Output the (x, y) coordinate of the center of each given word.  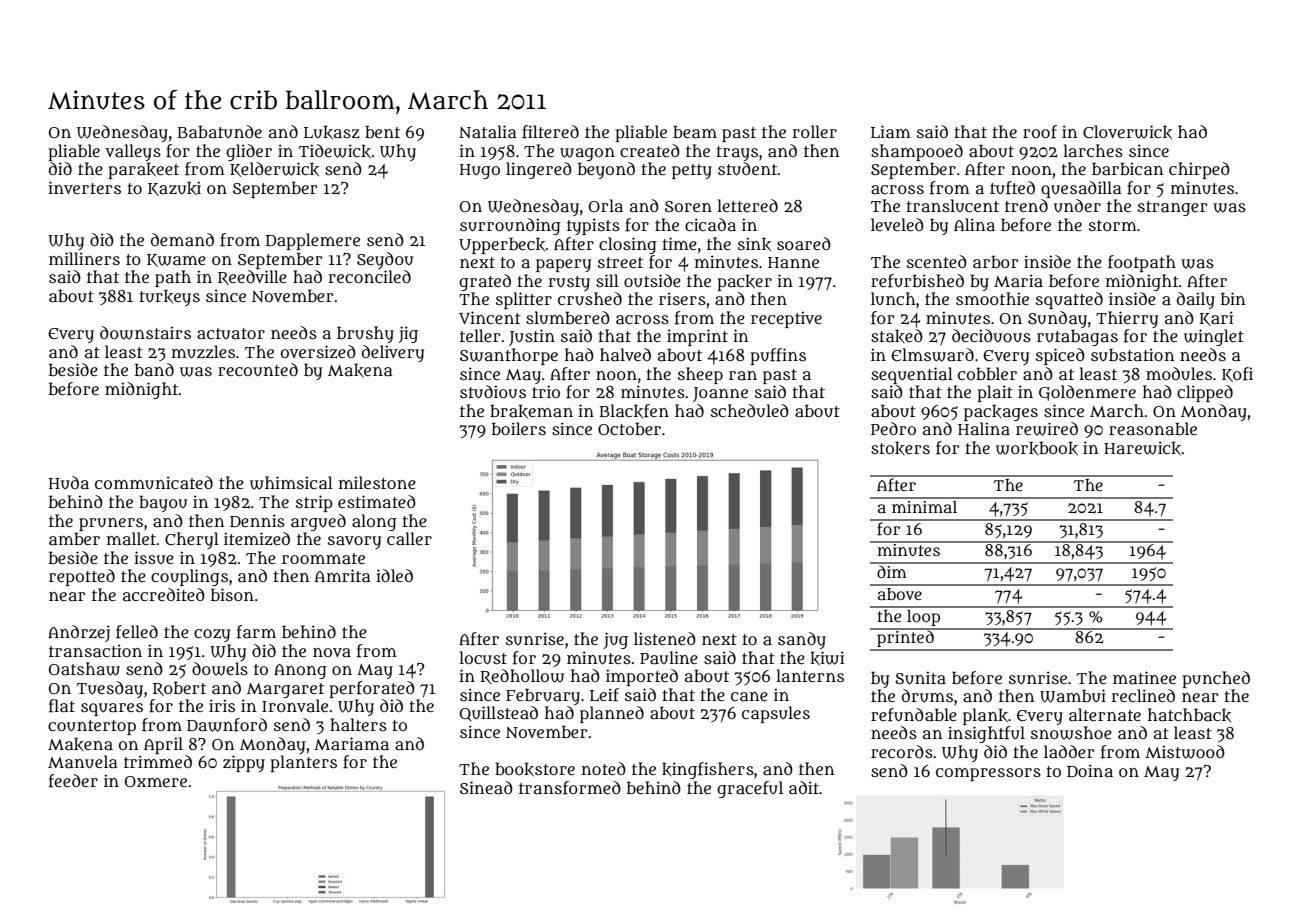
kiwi (827, 658)
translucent (953, 205)
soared (804, 243)
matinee (1144, 678)
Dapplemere (313, 241)
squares (112, 709)
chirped (1199, 170)
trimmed (158, 761)
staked (897, 336)
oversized (318, 352)
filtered (550, 132)
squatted (1069, 300)
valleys (133, 152)
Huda (69, 483)
